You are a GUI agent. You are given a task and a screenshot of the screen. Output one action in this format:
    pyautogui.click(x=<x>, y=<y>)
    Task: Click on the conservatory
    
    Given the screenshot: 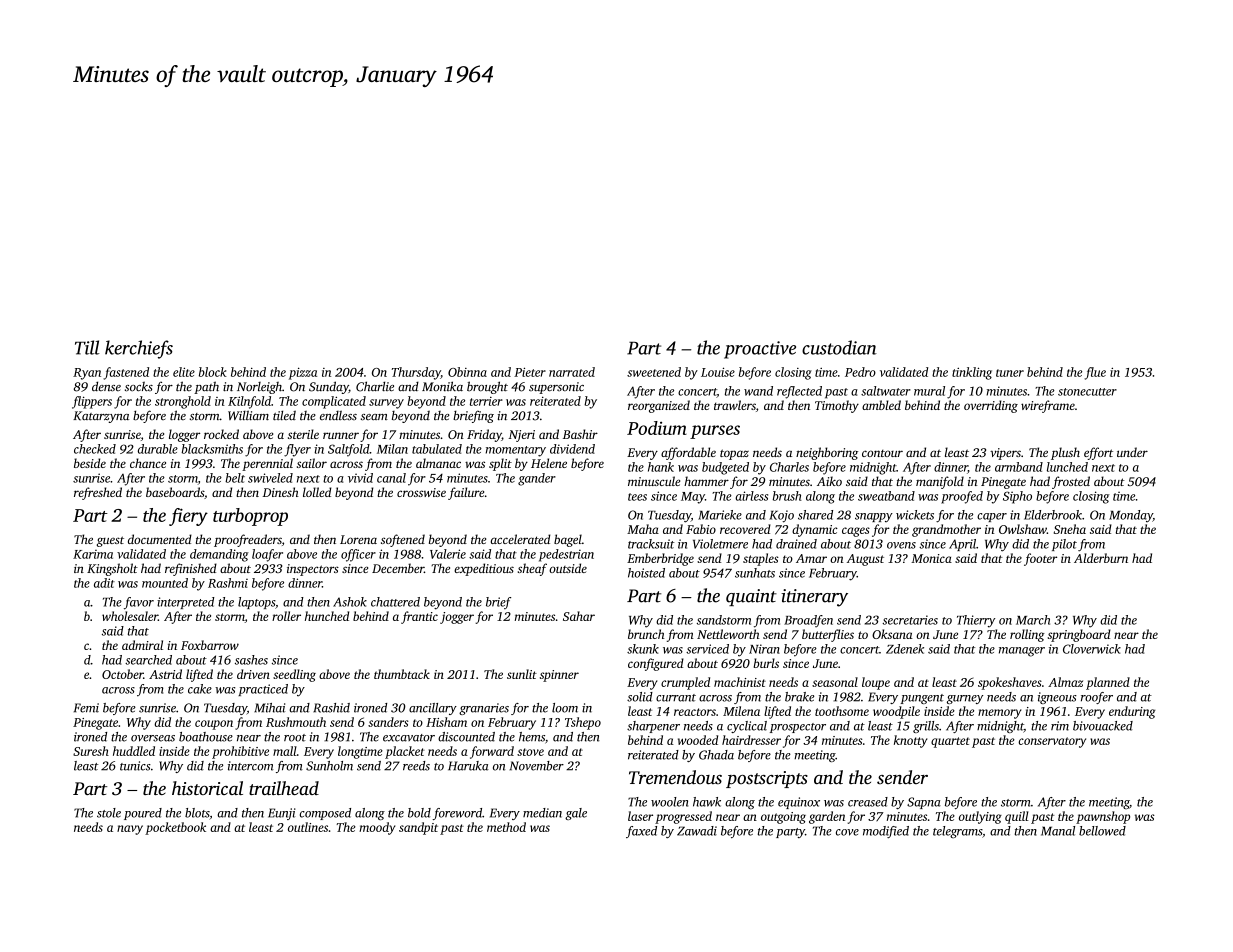 What is the action you would take?
    pyautogui.click(x=1052, y=742)
